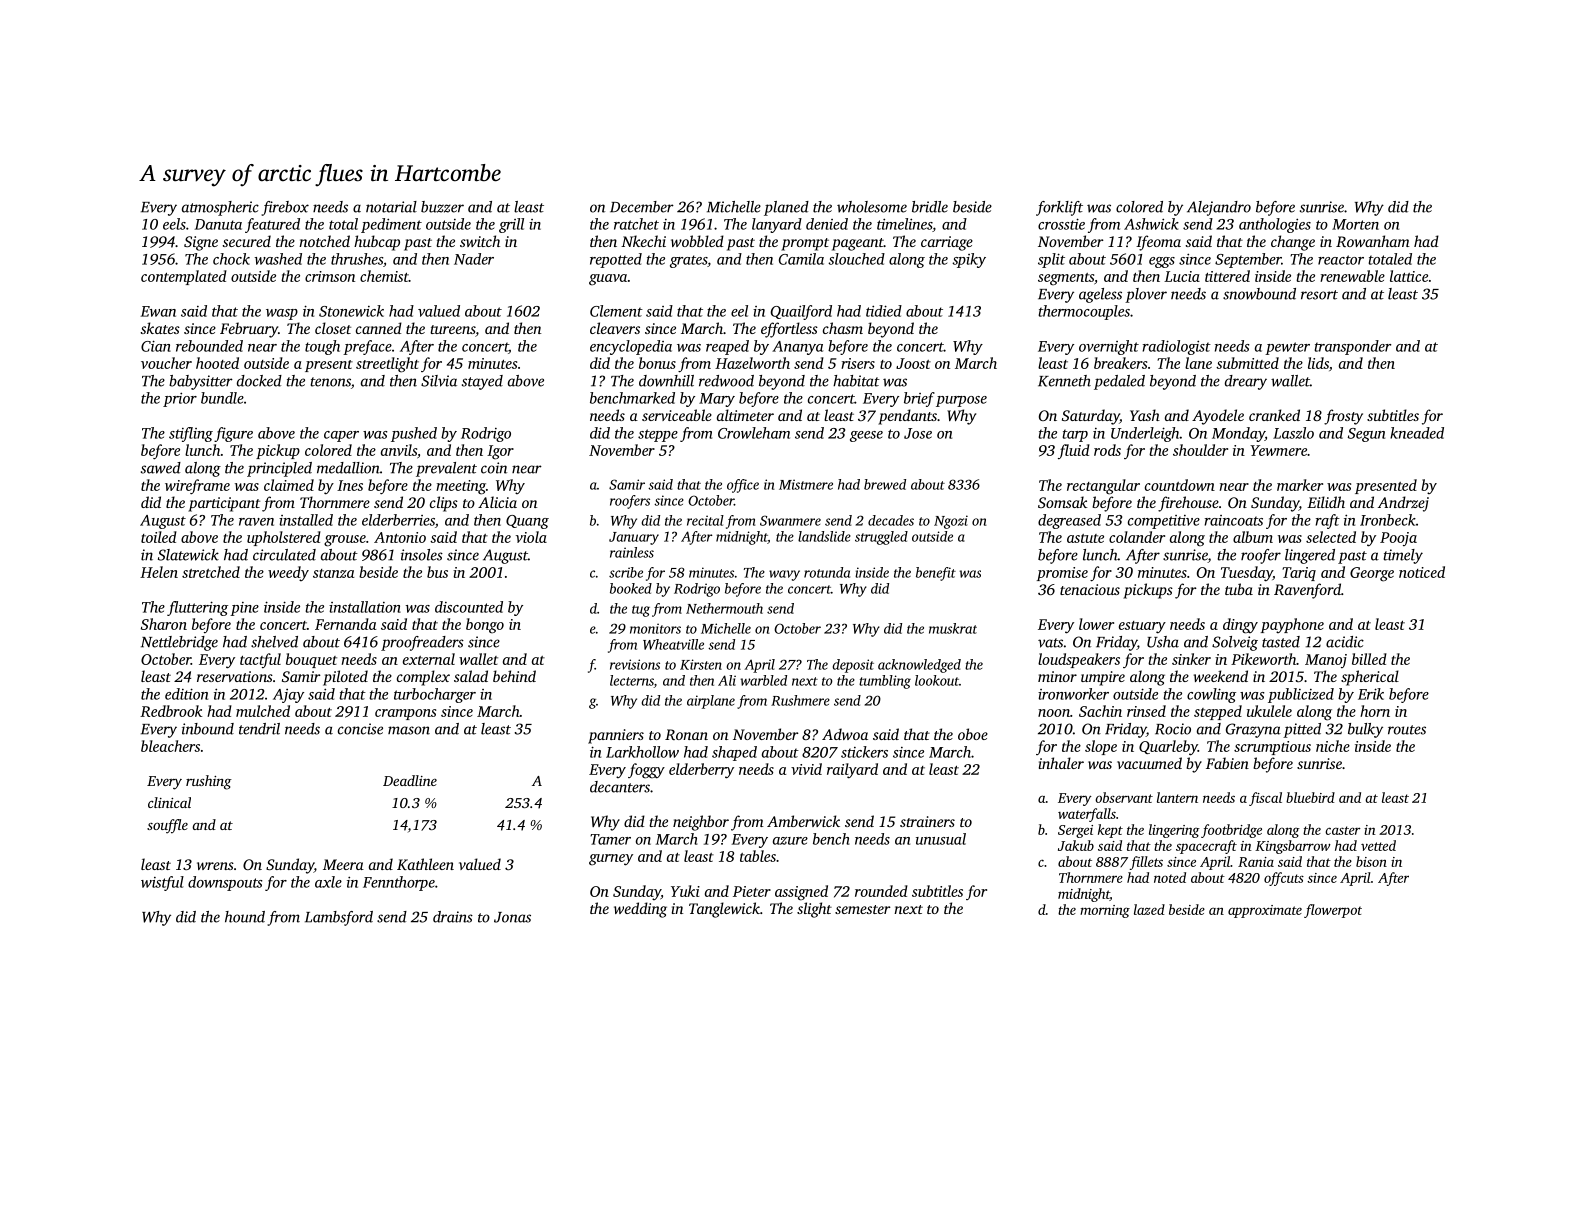 Image resolution: width=1587 pixels, height=1227 pixels. What do you see at coordinates (169, 802) in the screenshot?
I see `clinical` at bounding box center [169, 802].
